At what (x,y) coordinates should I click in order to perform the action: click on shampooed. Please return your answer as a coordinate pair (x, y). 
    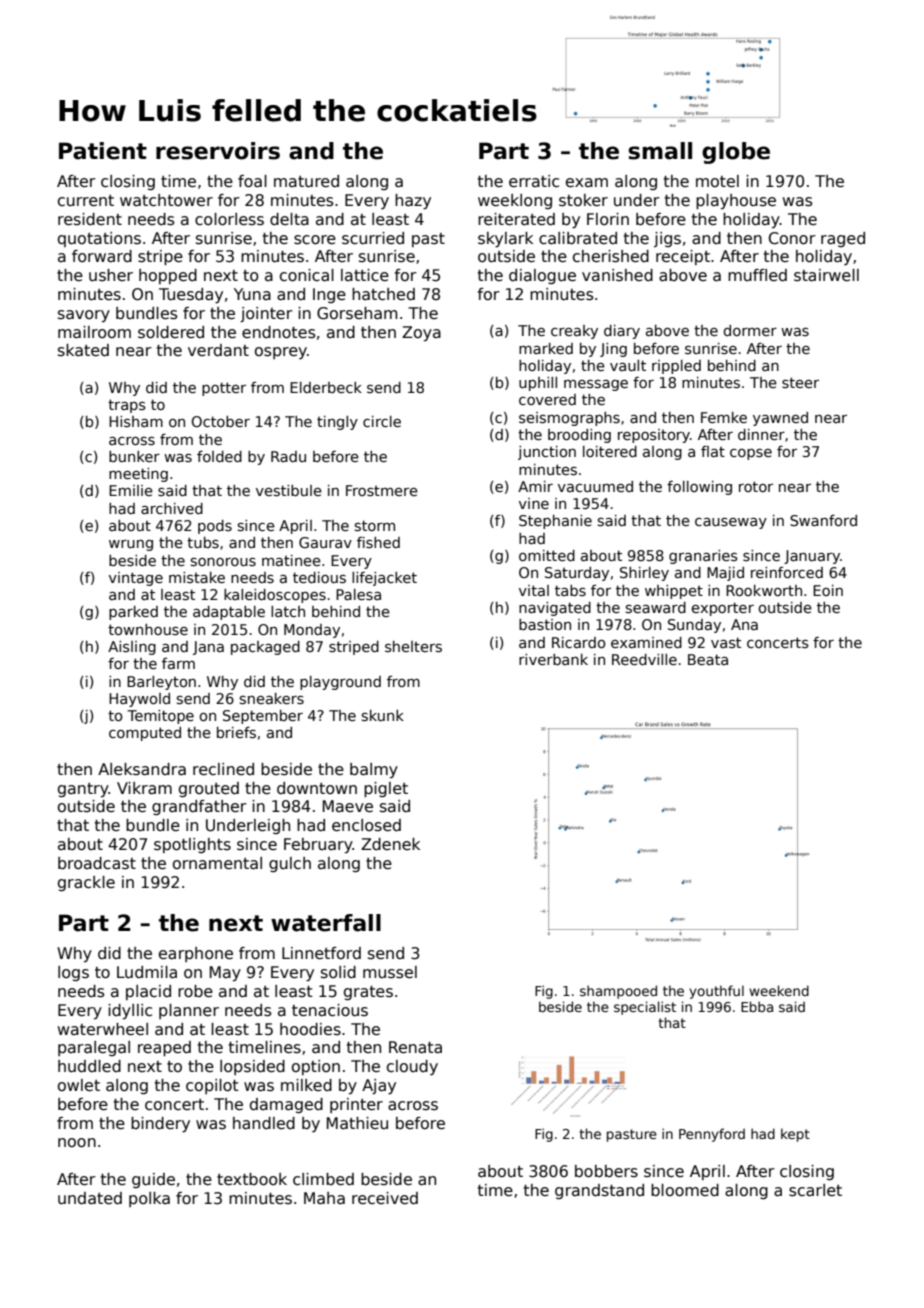
    Looking at the image, I should click on (618, 992).
